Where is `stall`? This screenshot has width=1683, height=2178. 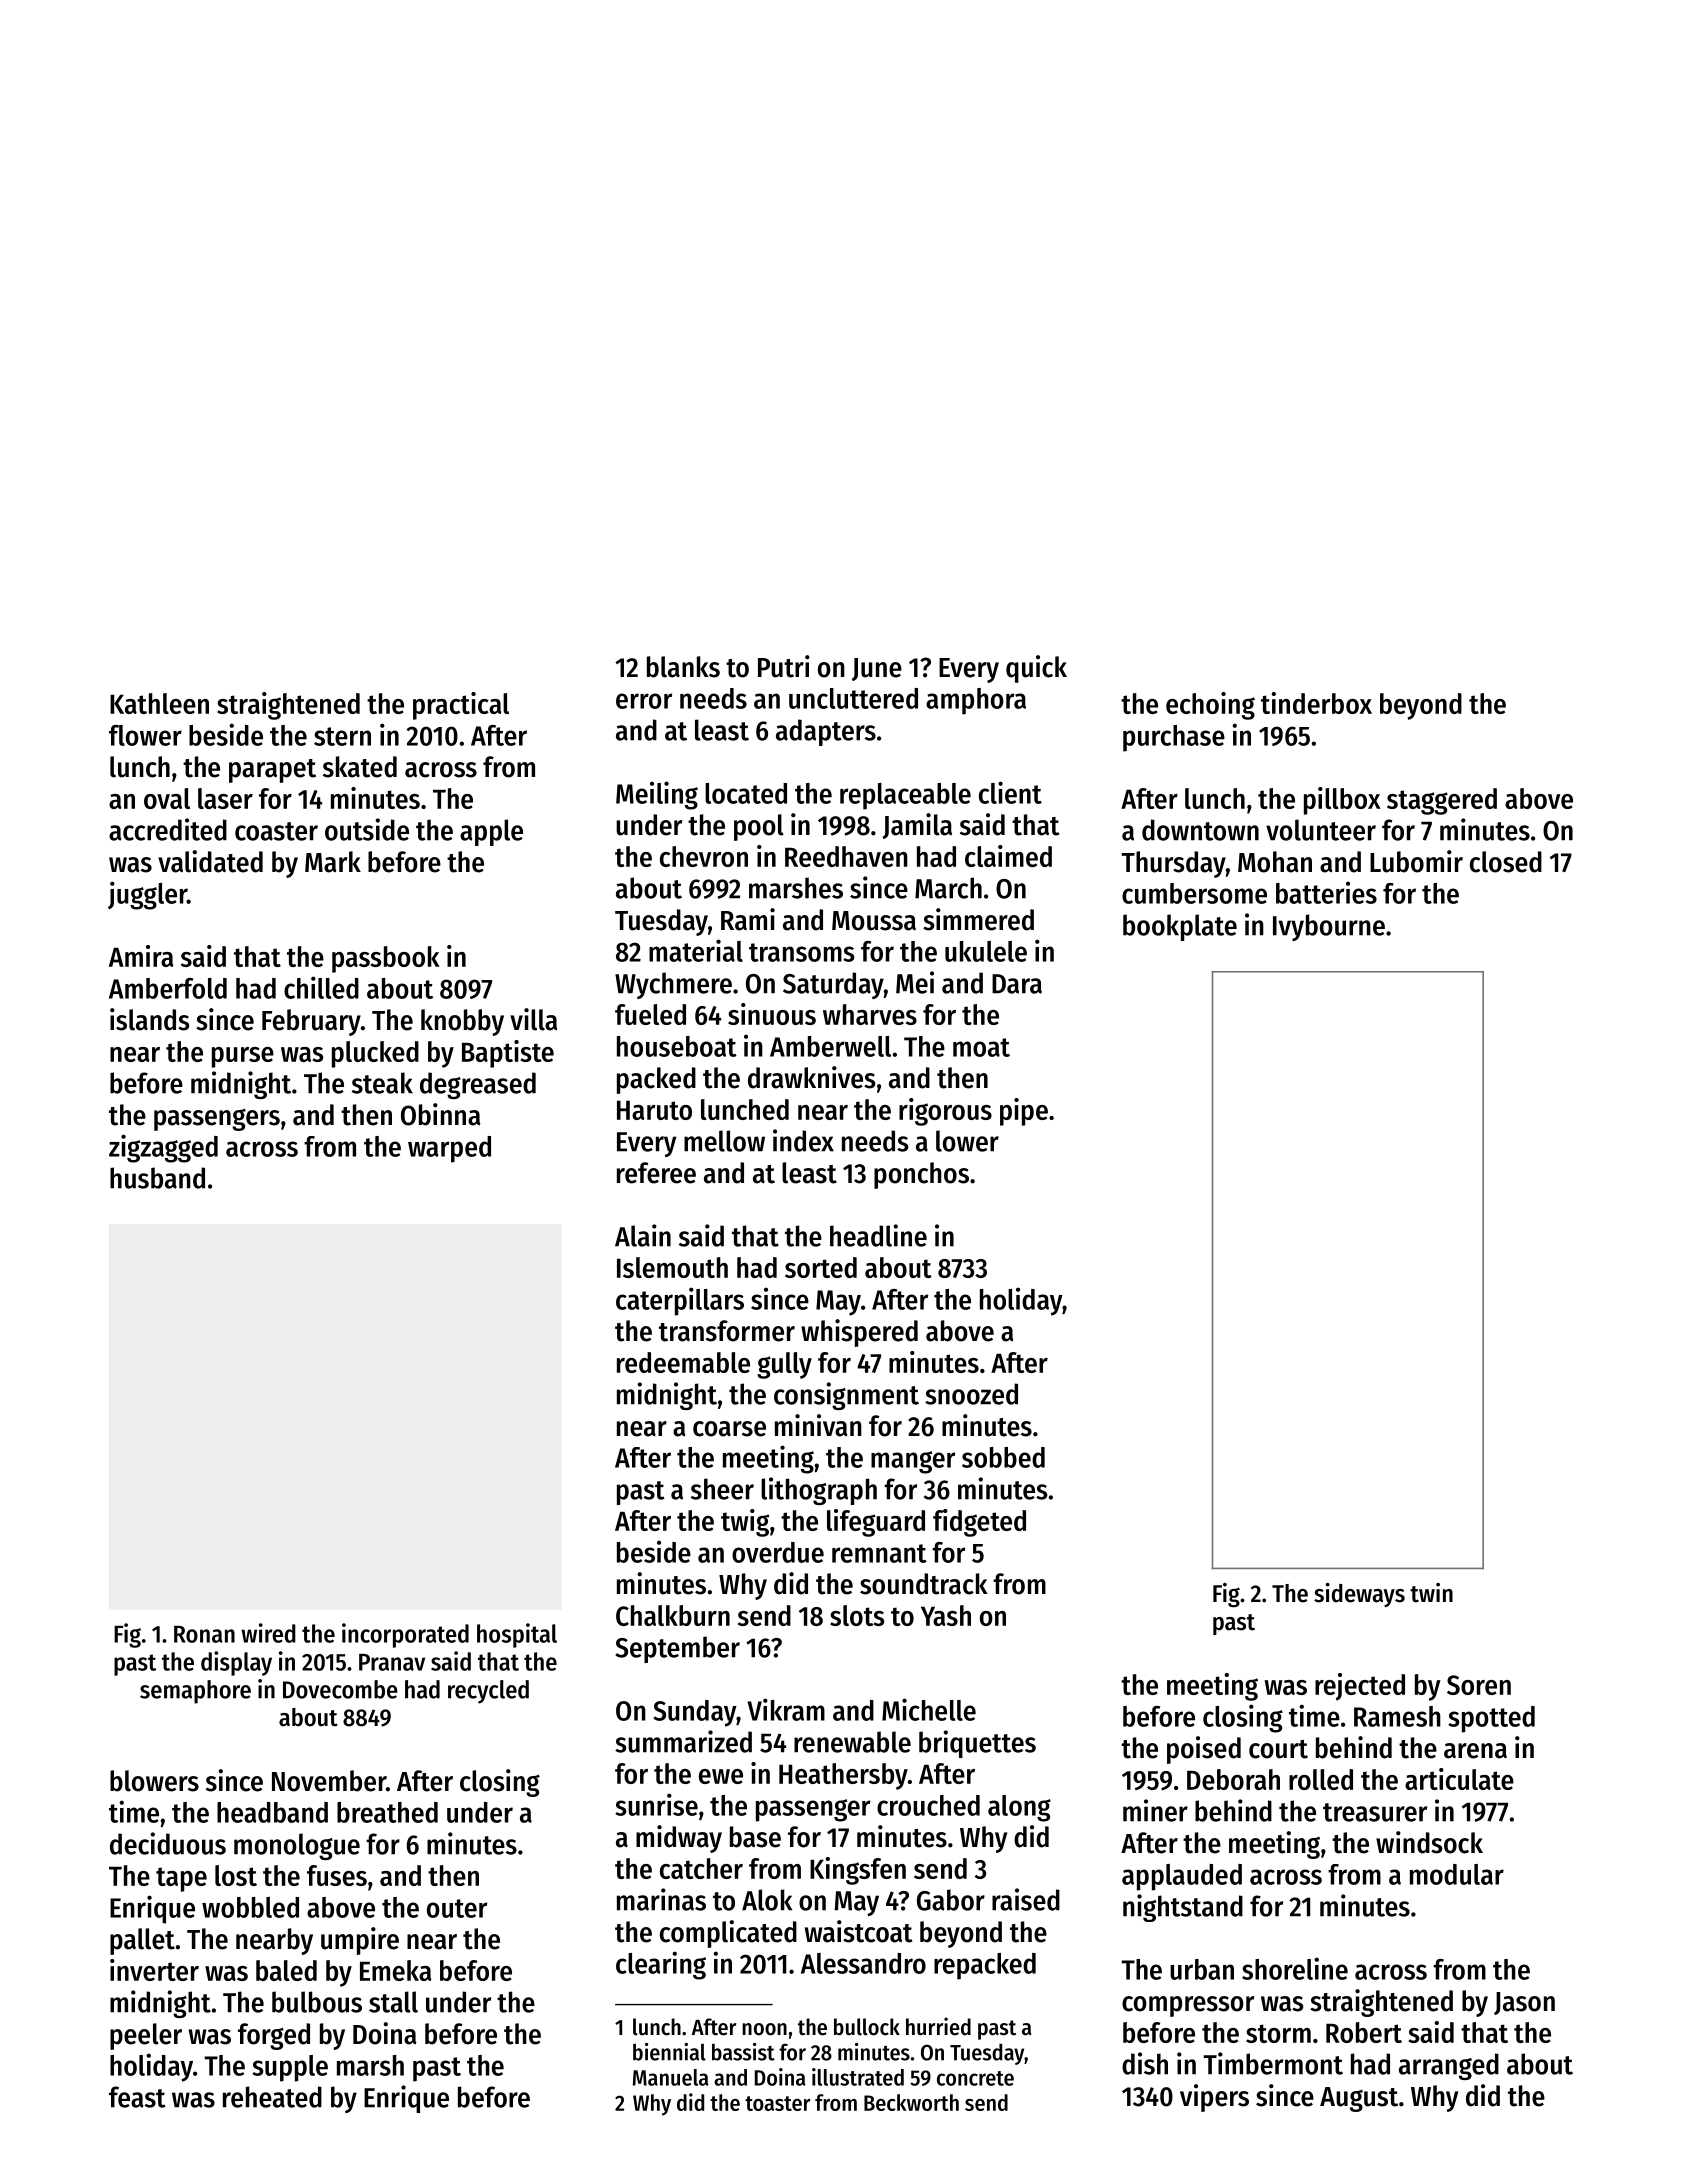 stall is located at coordinates (393, 2002).
